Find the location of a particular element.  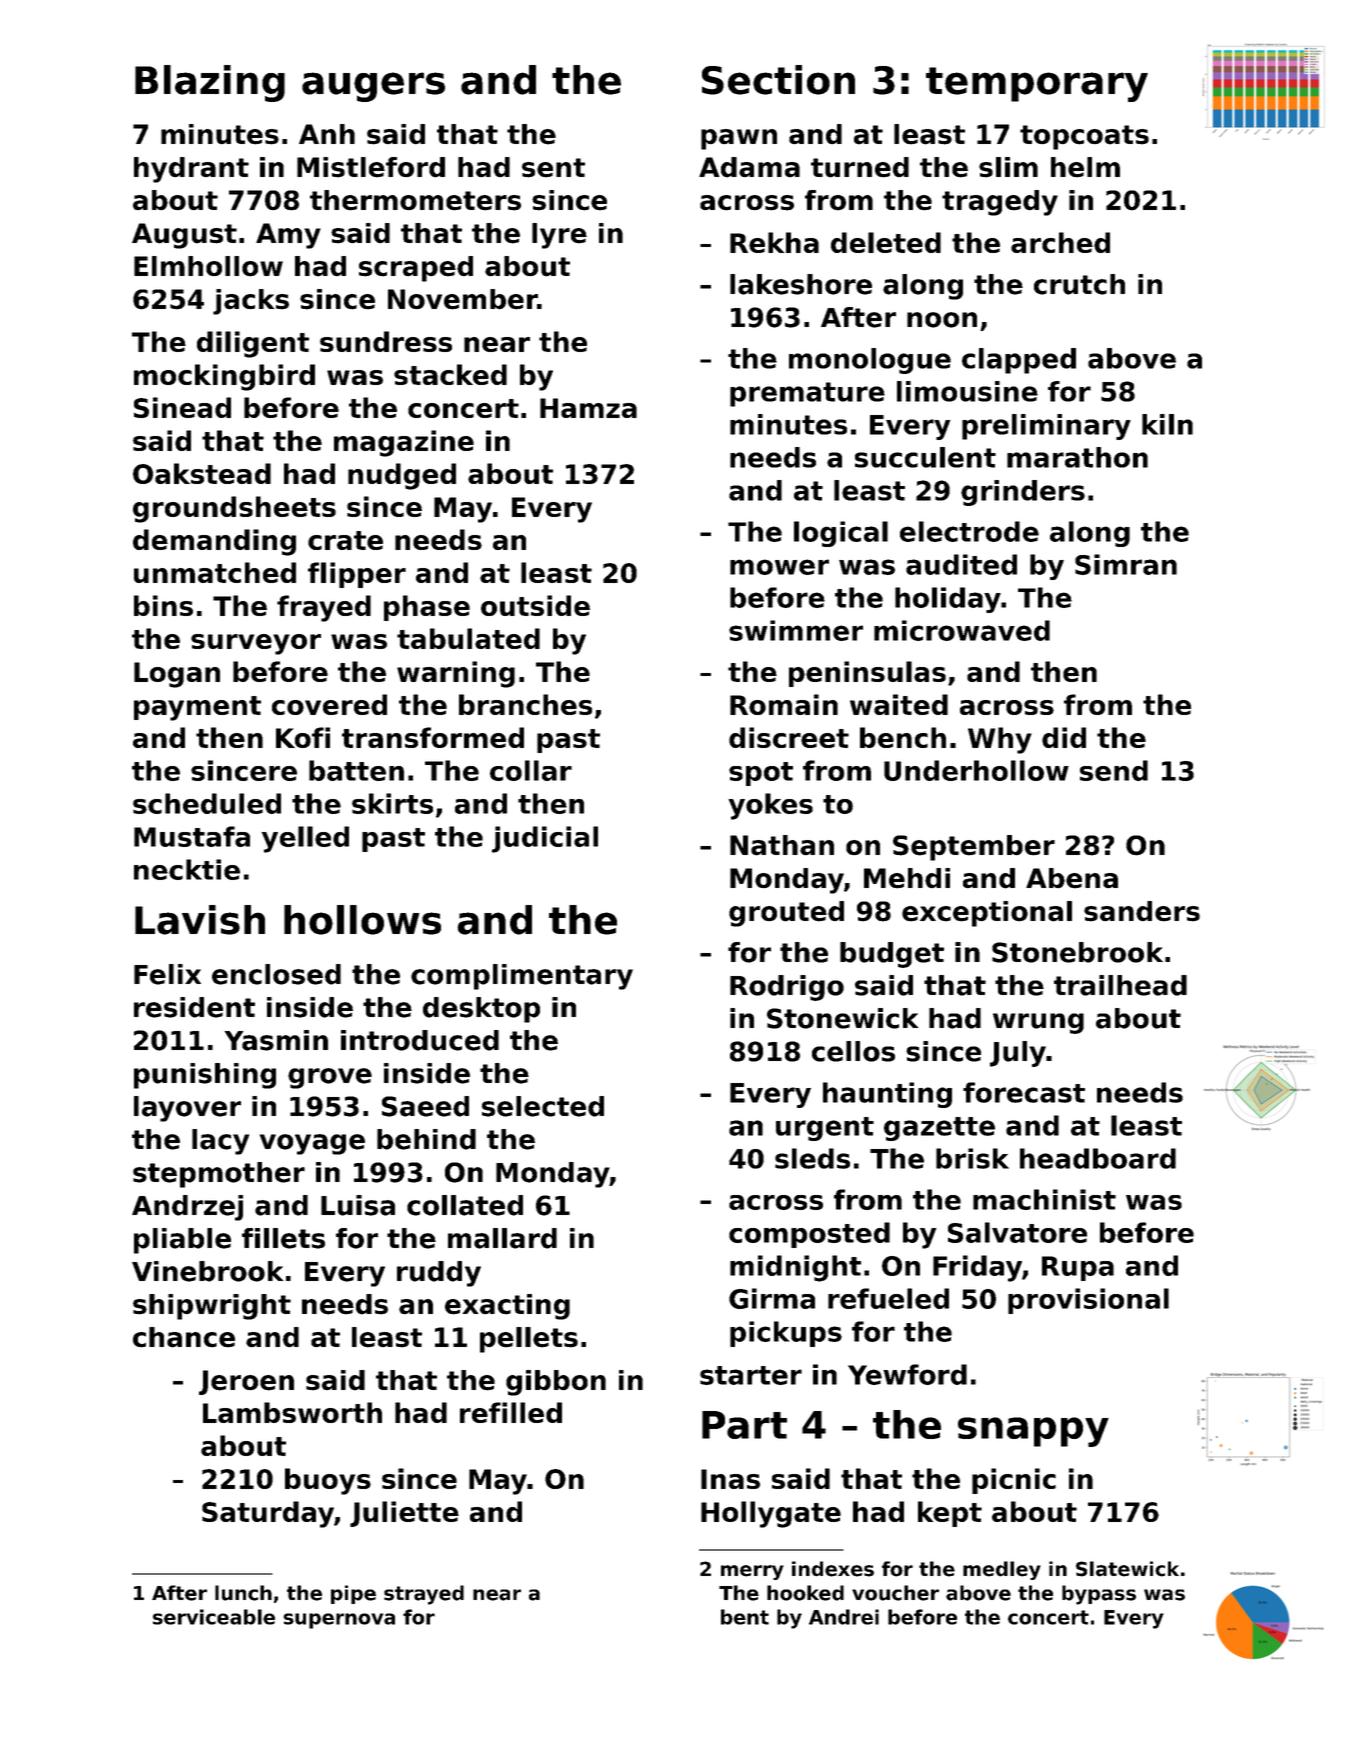

Oakstead is located at coordinates (202, 473).
